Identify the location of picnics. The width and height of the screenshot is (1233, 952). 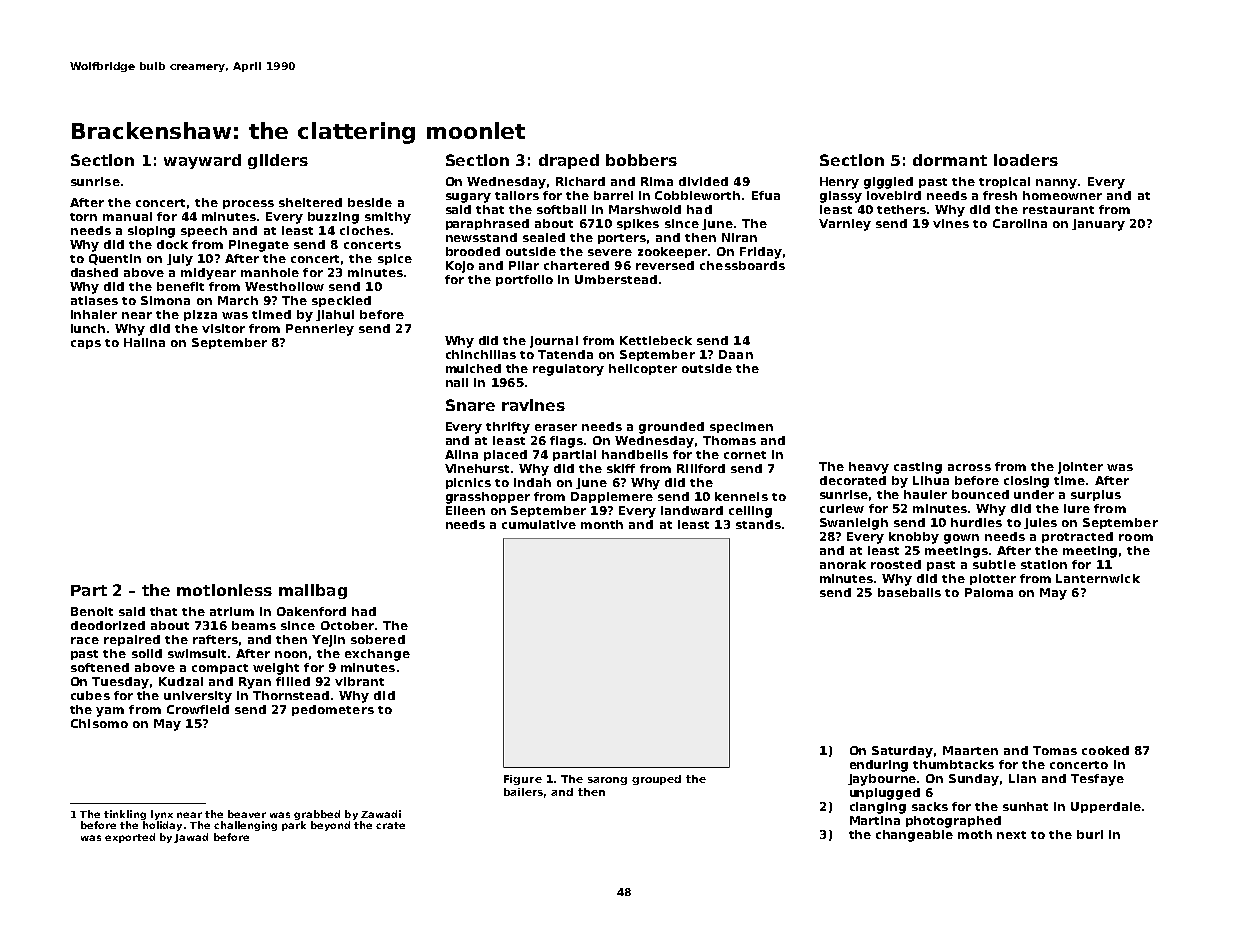
(468, 483).
